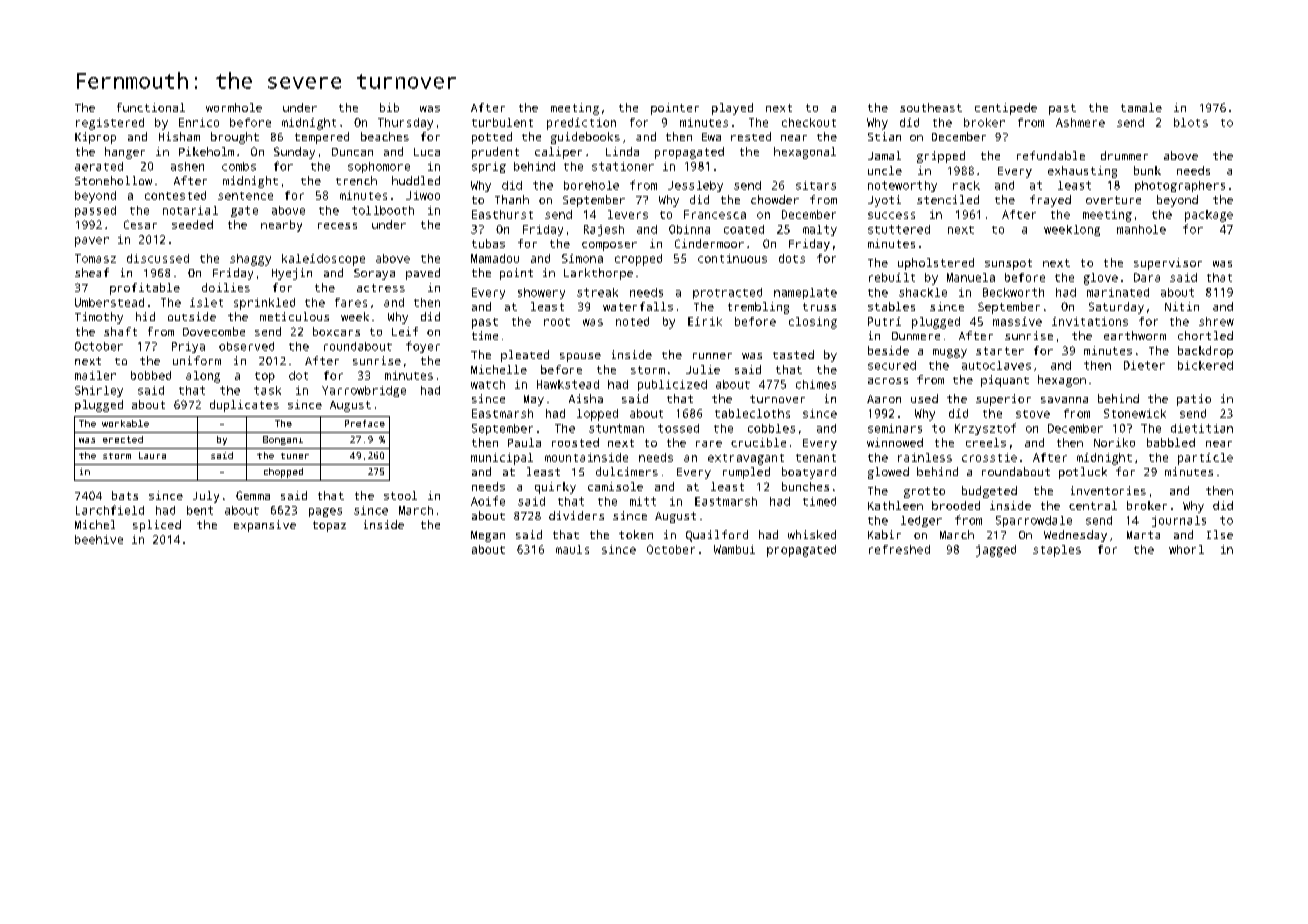 The image size is (1308, 924). Describe the element at coordinates (152, 455) in the page. I see `Laura` at that location.
